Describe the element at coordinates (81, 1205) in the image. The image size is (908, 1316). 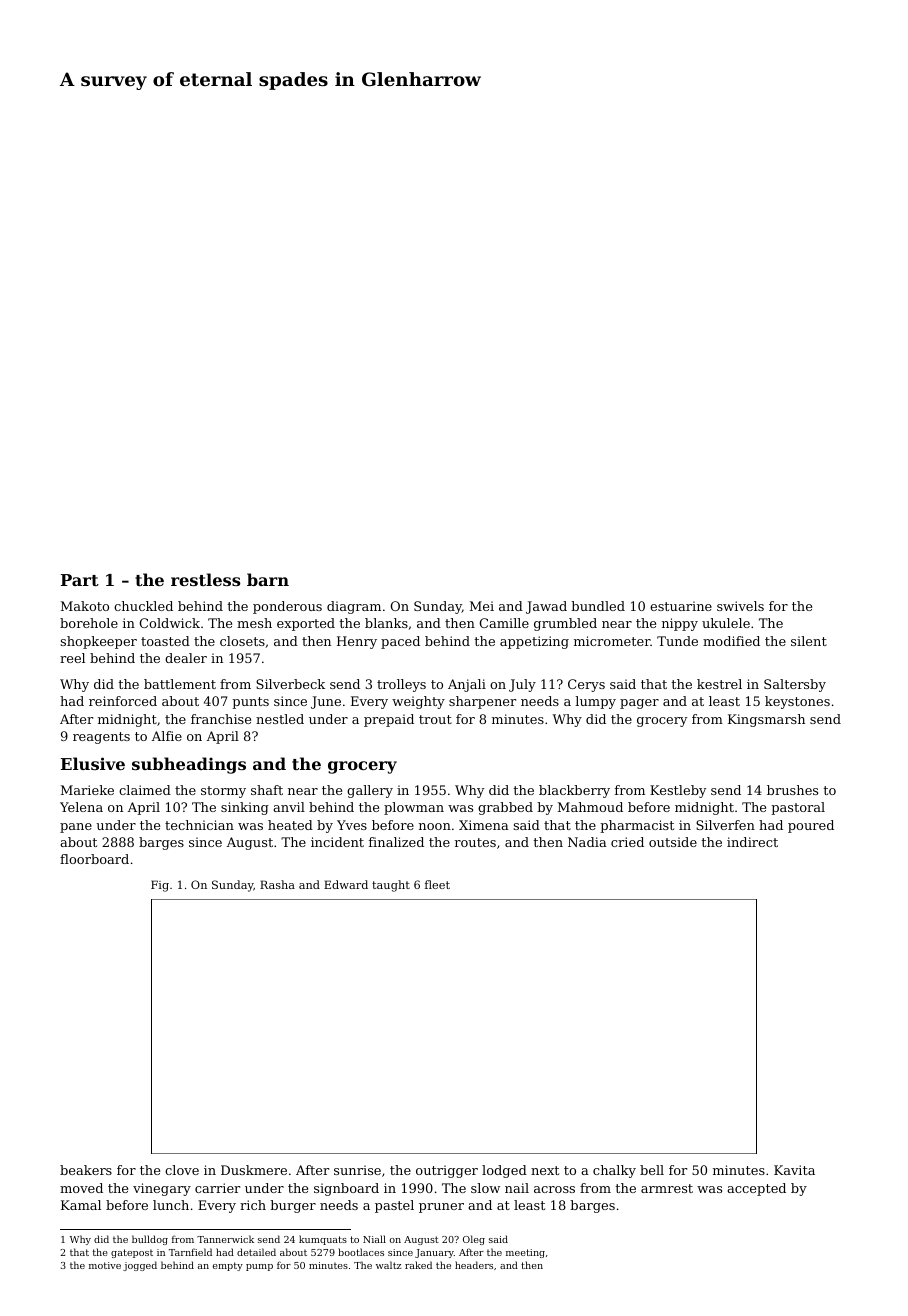
I see `Kamal` at that location.
